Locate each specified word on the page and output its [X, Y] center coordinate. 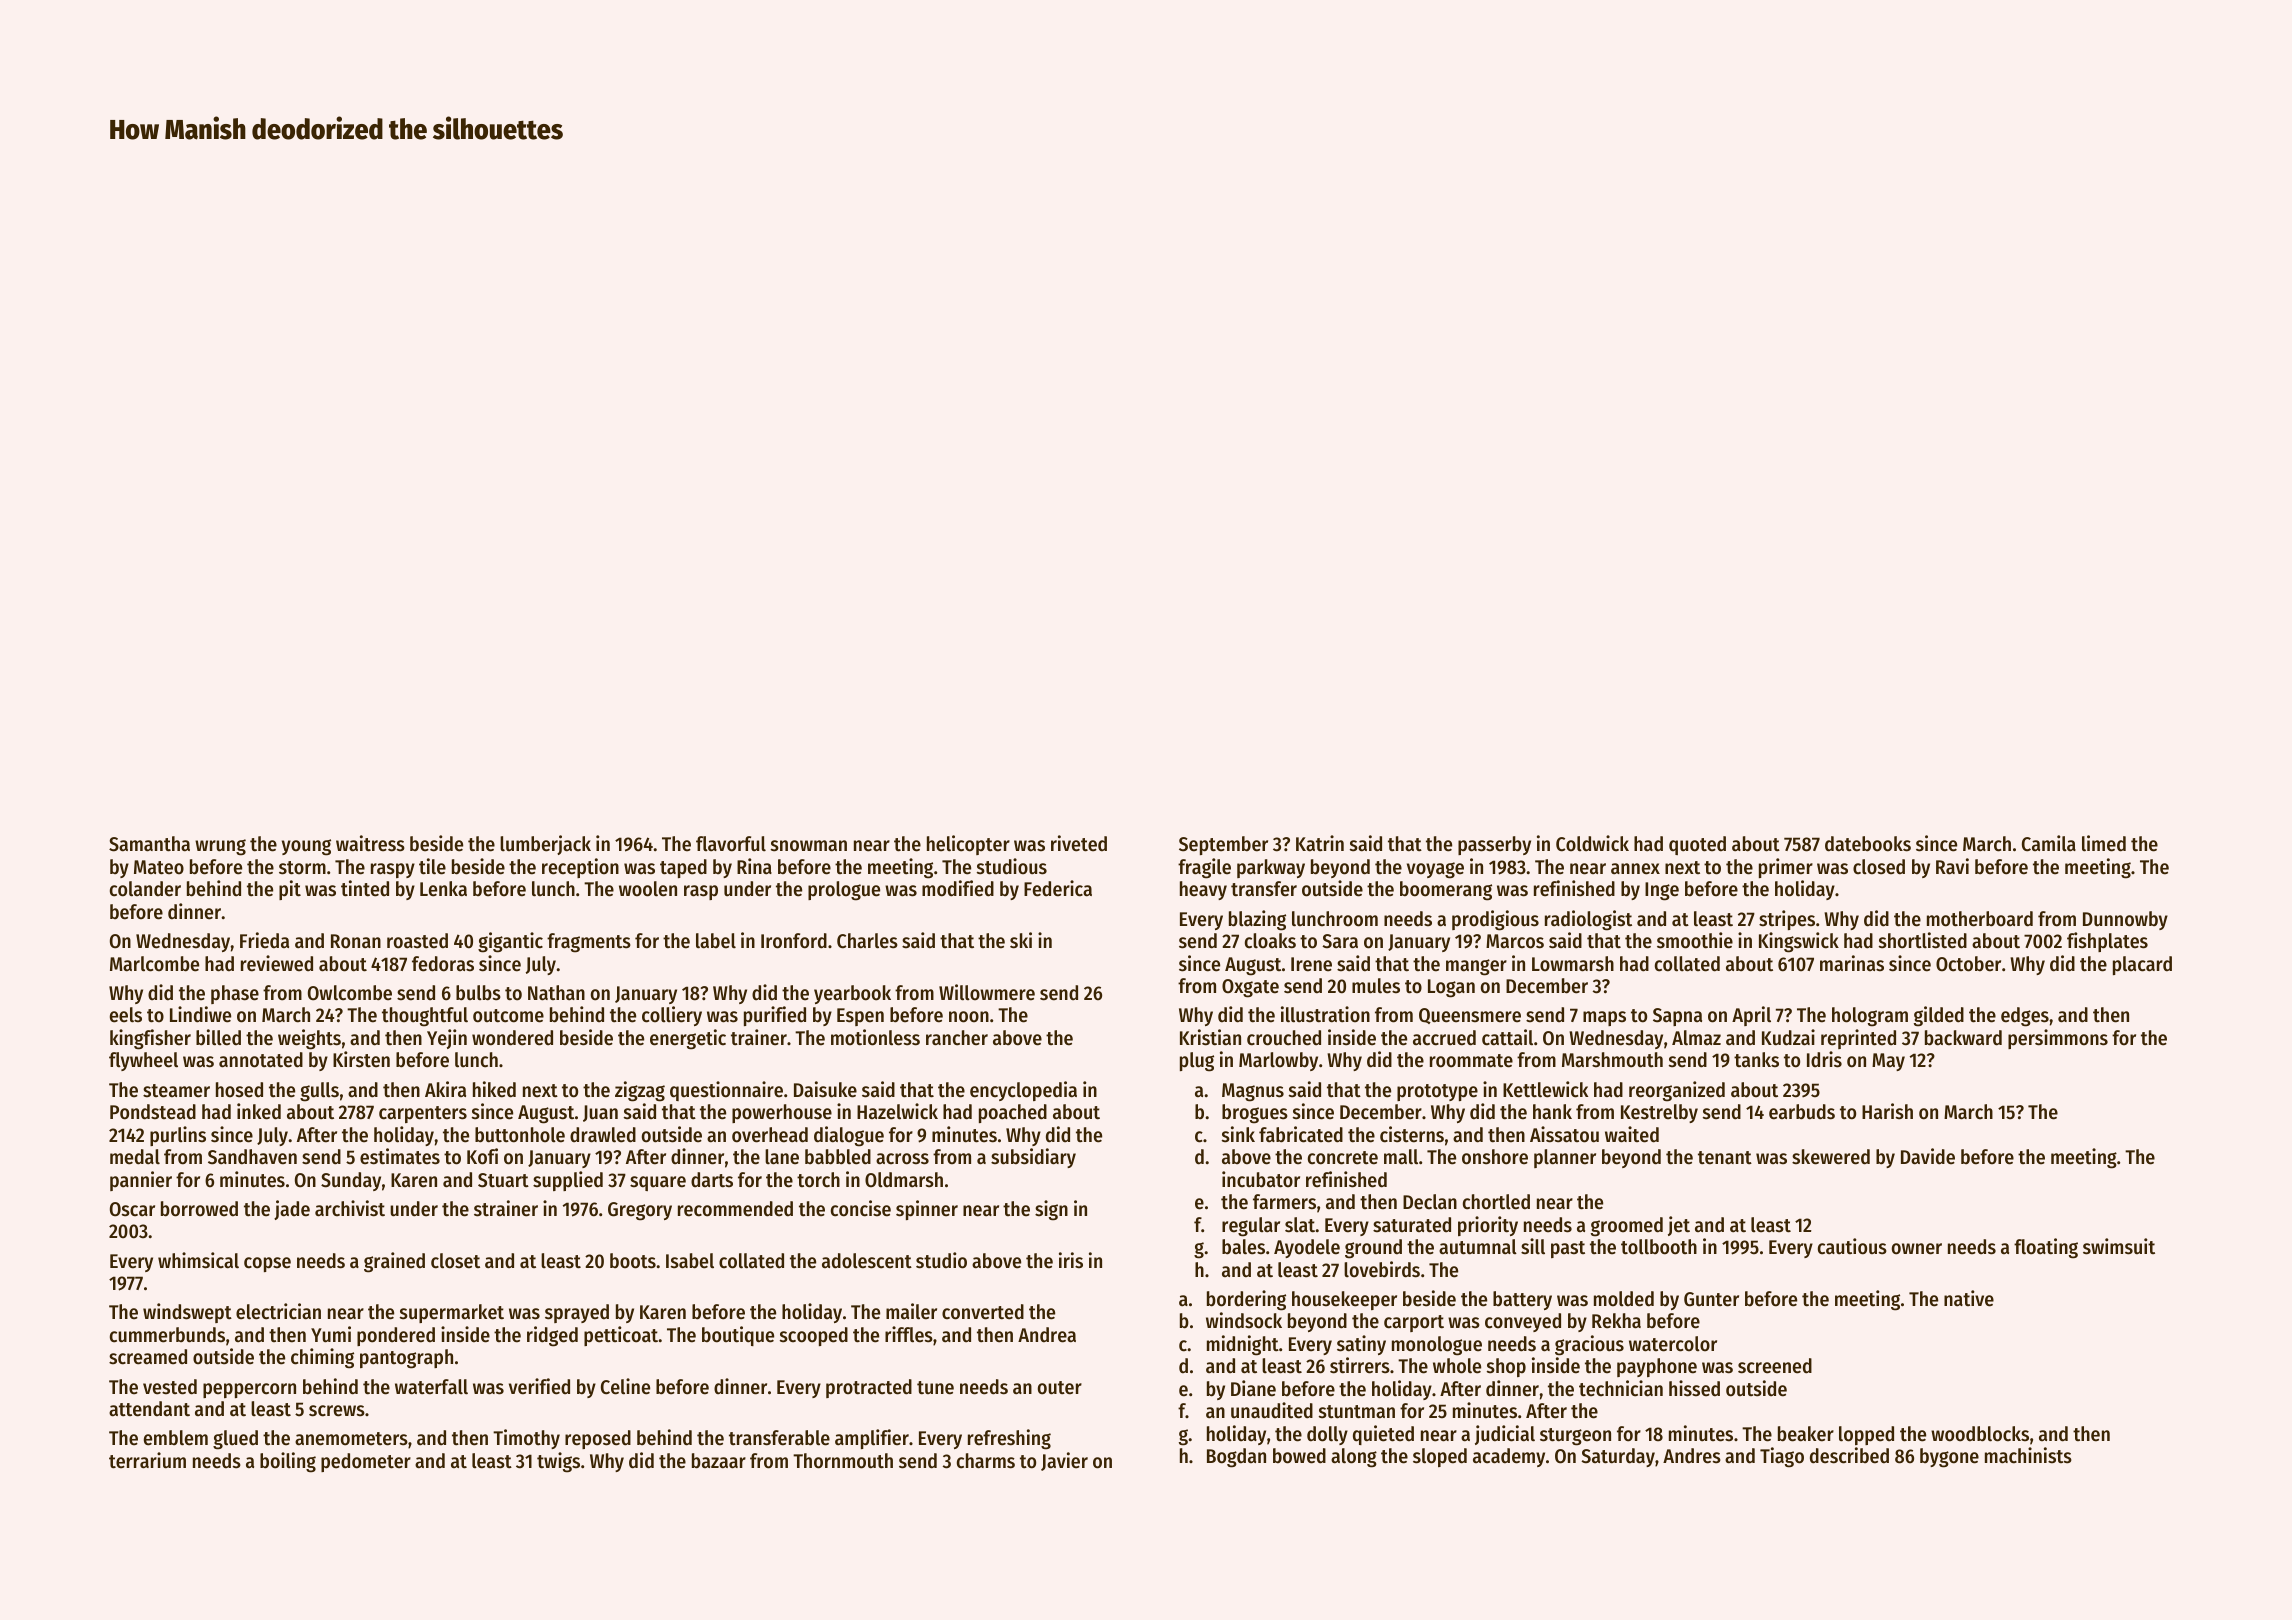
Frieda [264, 940]
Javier [1064, 1461]
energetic [688, 1039]
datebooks [1868, 844]
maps [1604, 1018]
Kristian [1210, 1037]
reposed [598, 1439]
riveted [1079, 843]
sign [1051, 1210]
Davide [1928, 1156]
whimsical [198, 1260]
